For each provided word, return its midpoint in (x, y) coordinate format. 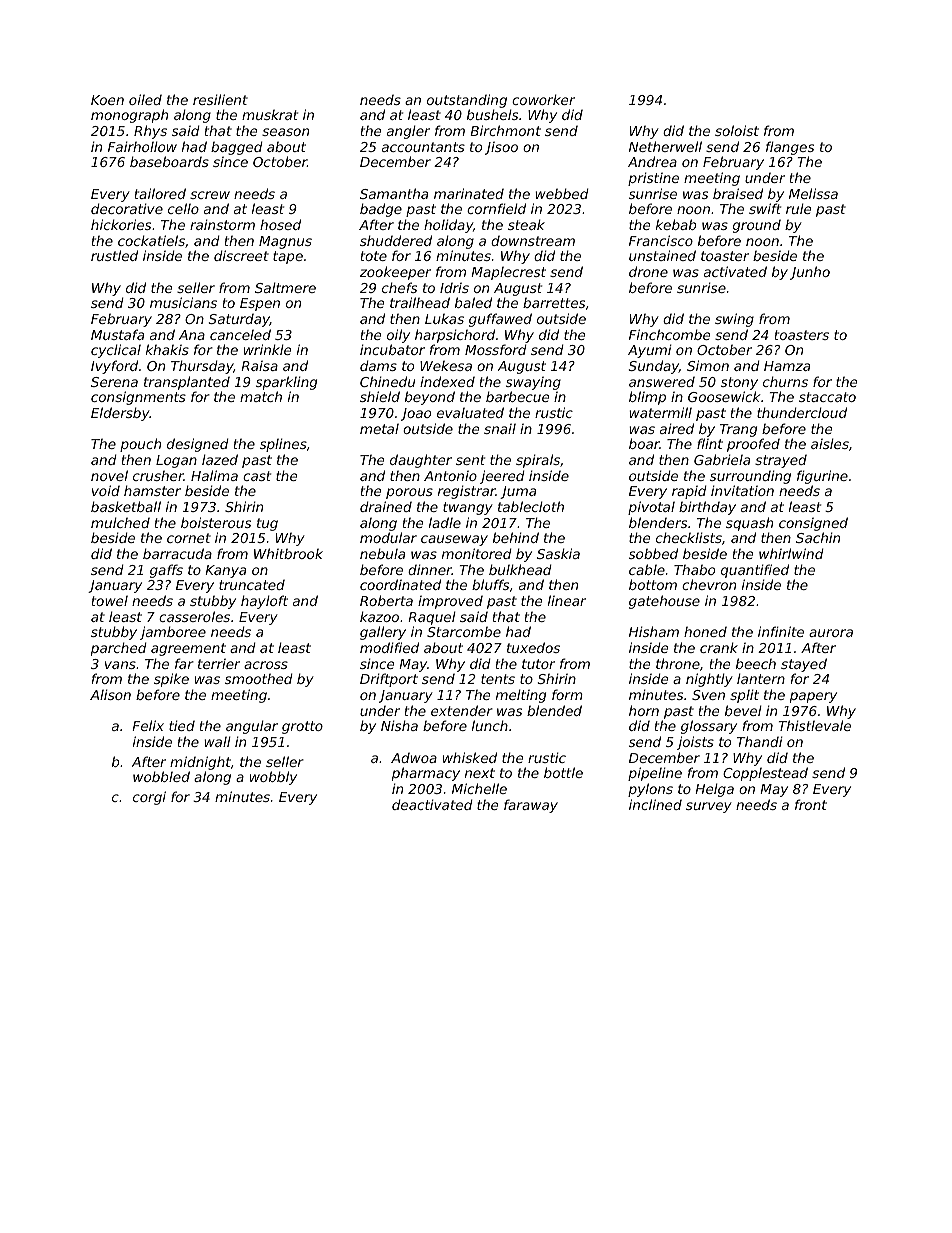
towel (110, 601)
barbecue (517, 396)
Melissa (813, 193)
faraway (531, 806)
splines (283, 445)
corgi (149, 798)
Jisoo (501, 148)
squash (749, 524)
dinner (430, 569)
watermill (660, 412)
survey (709, 807)
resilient (220, 99)
